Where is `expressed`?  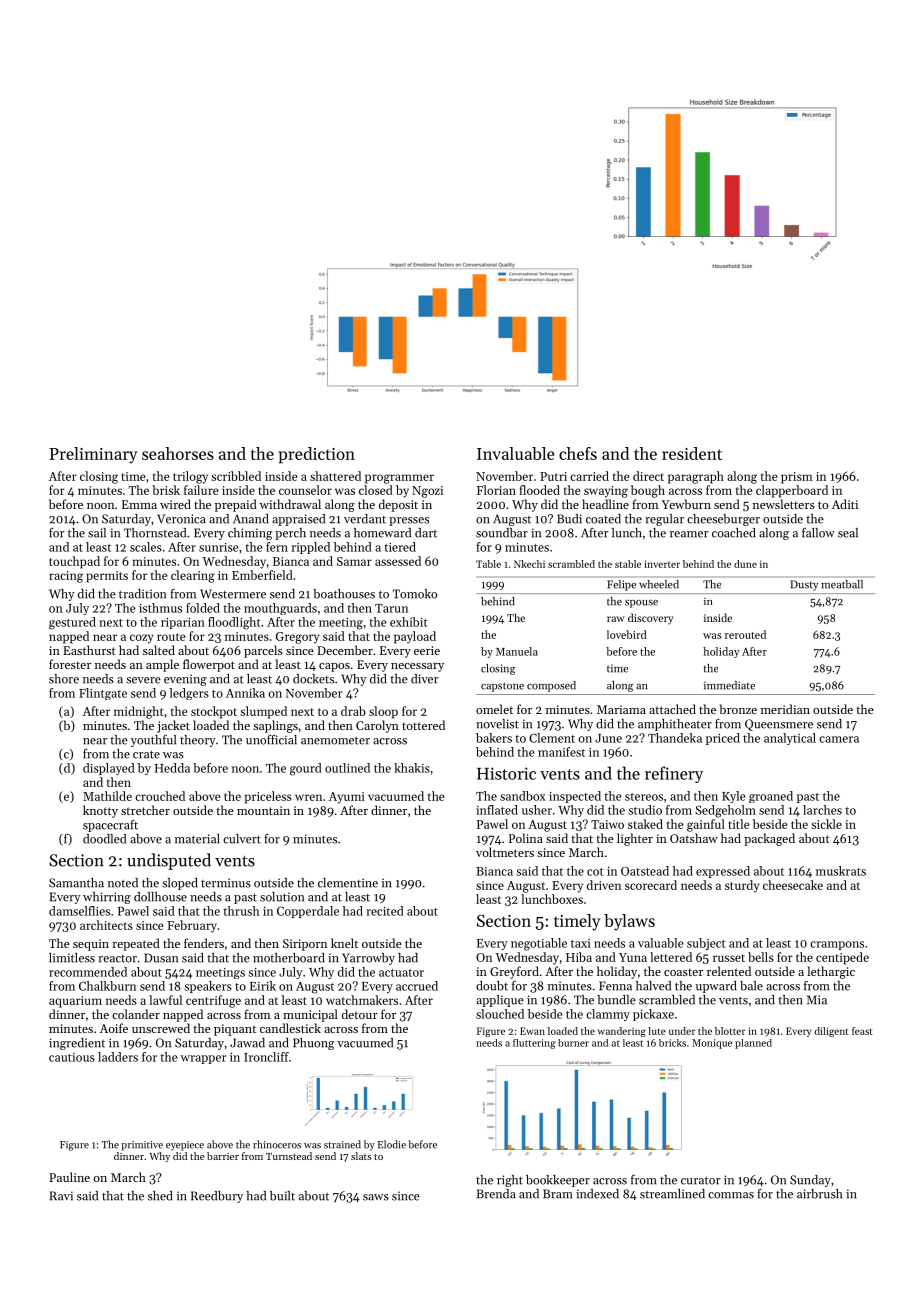 expressed is located at coordinates (723, 872).
